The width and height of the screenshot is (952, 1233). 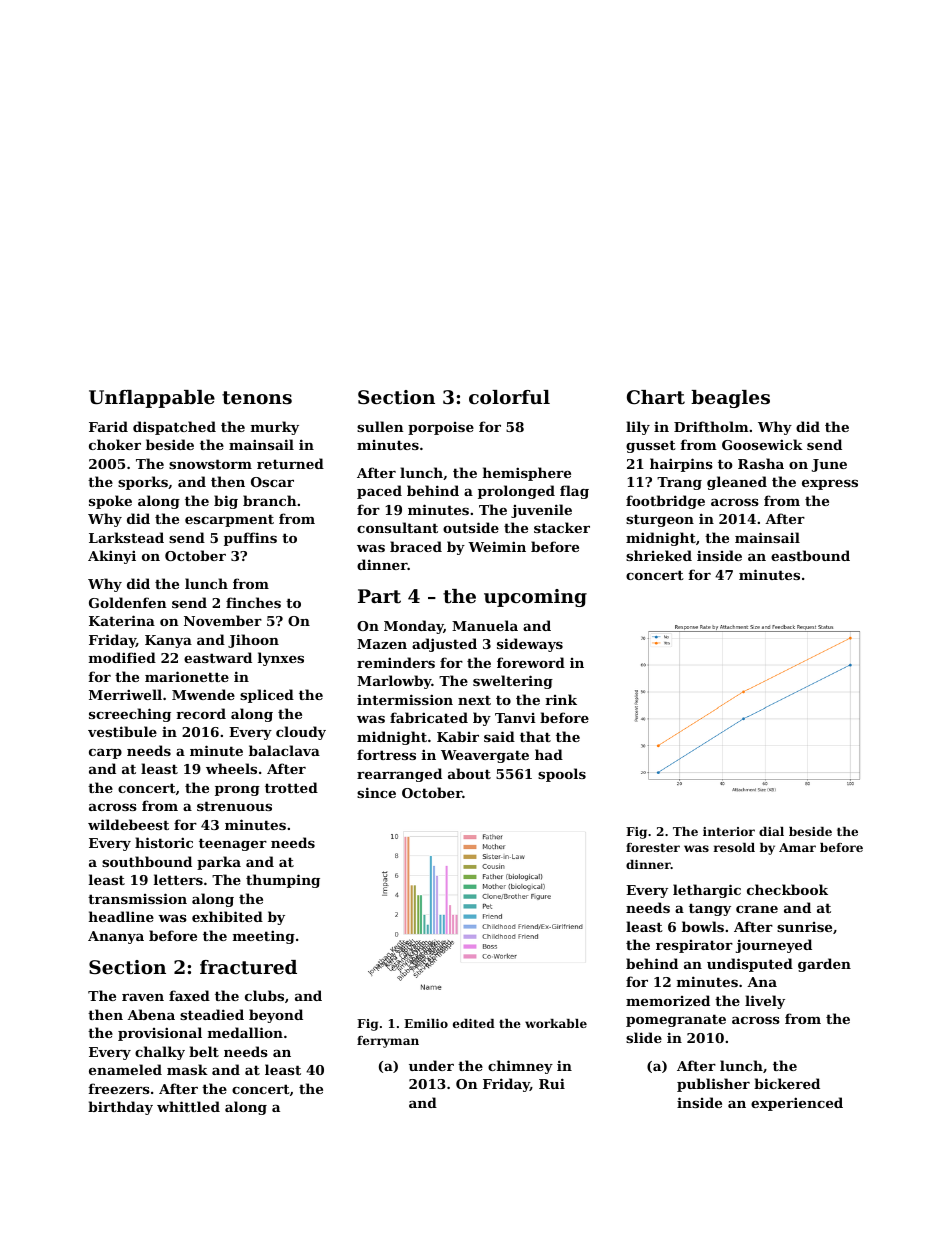 What do you see at coordinates (272, 482) in the screenshot?
I see `Oscar` at bounding box center [272, 482].
